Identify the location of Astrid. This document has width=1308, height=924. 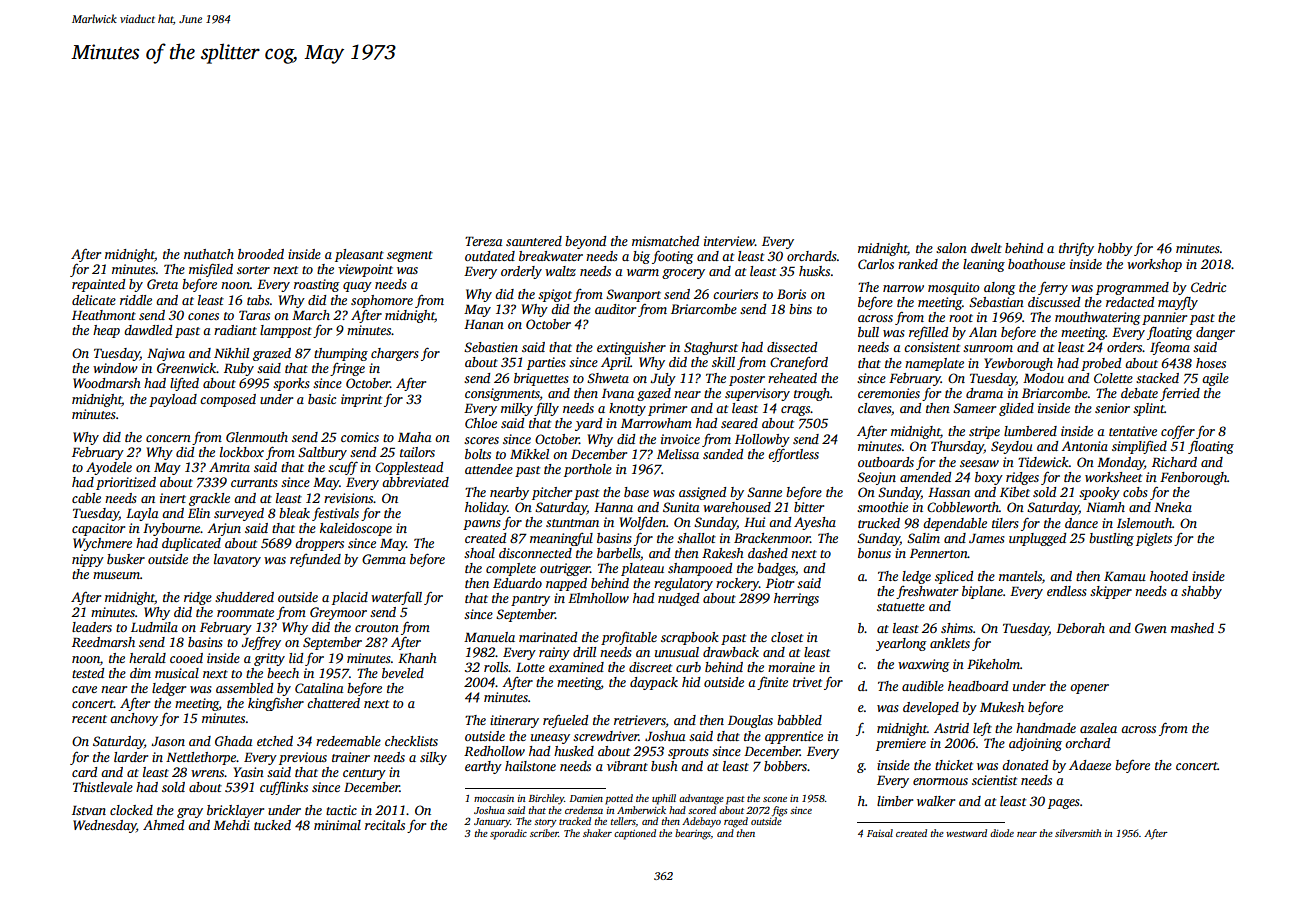
(951, 728).
